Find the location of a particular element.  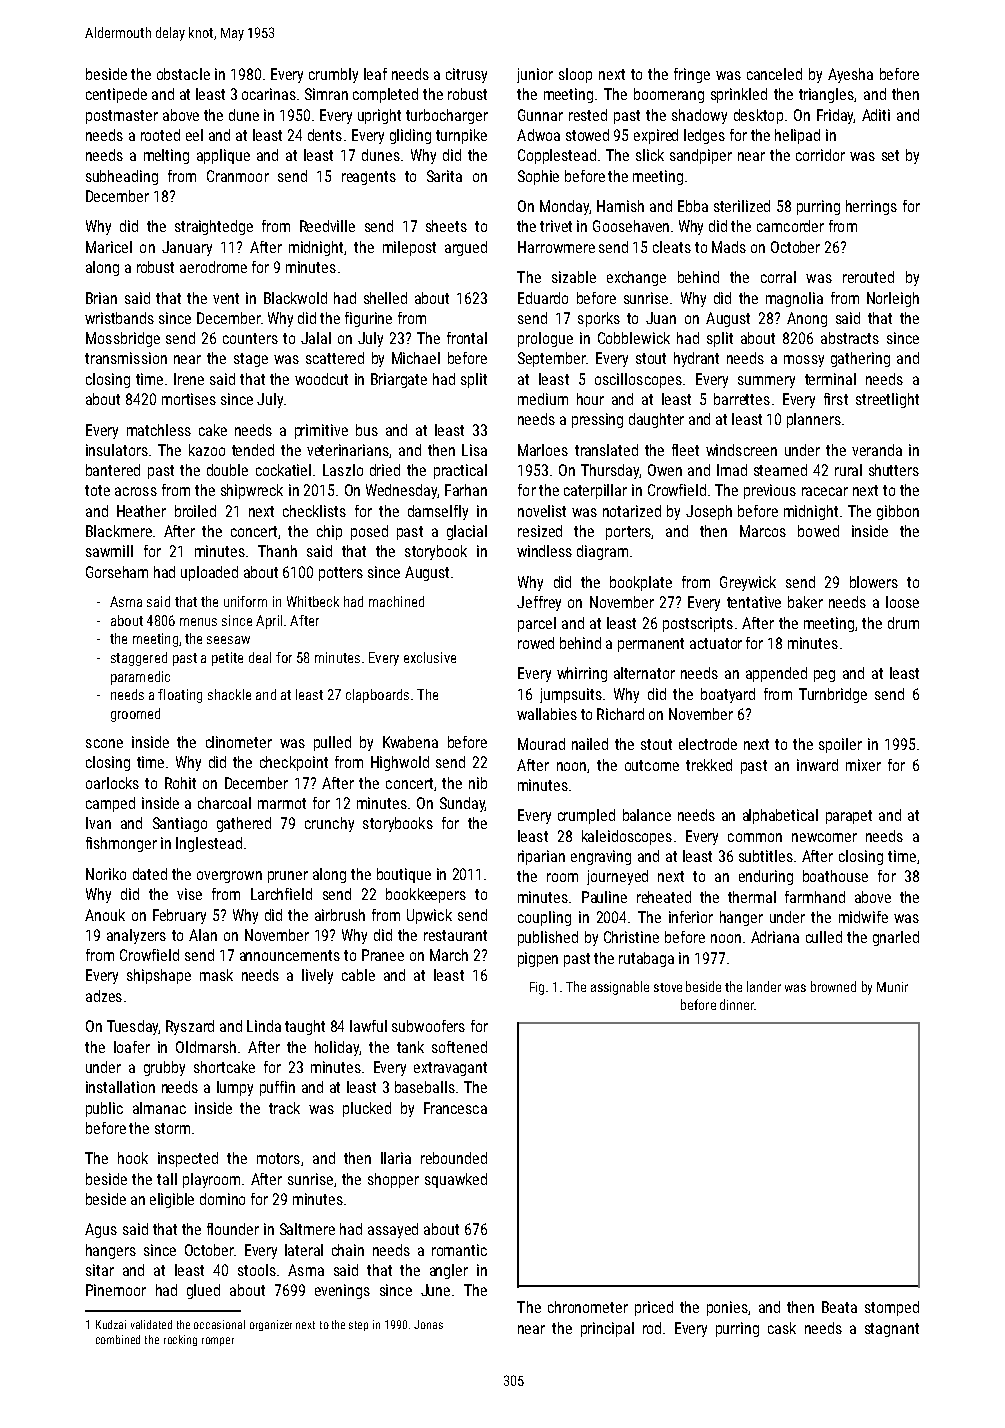

crumpled is located at coordinates (586, 816).
